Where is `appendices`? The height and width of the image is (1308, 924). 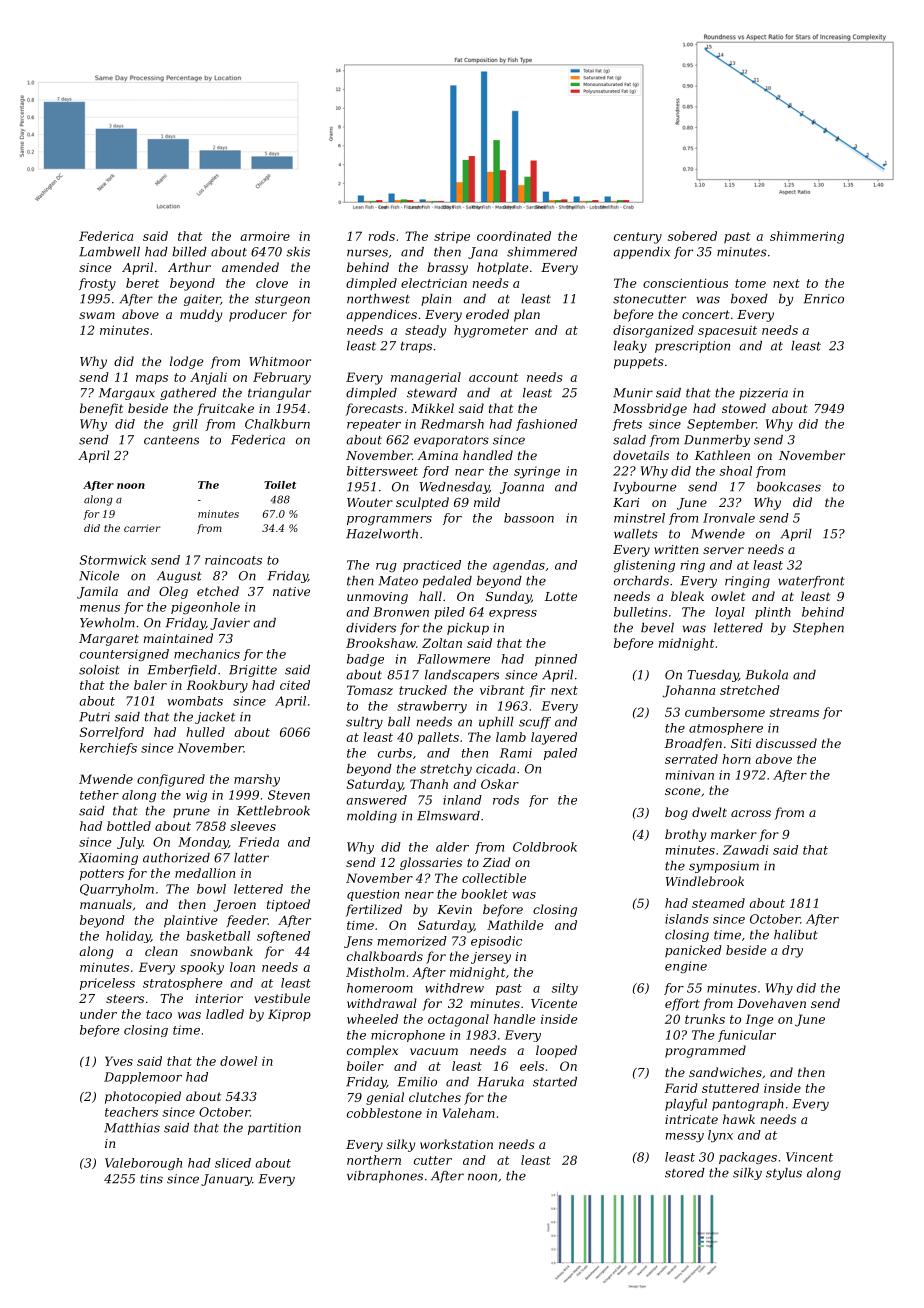 appendices is located at coordinates (381, 315).
